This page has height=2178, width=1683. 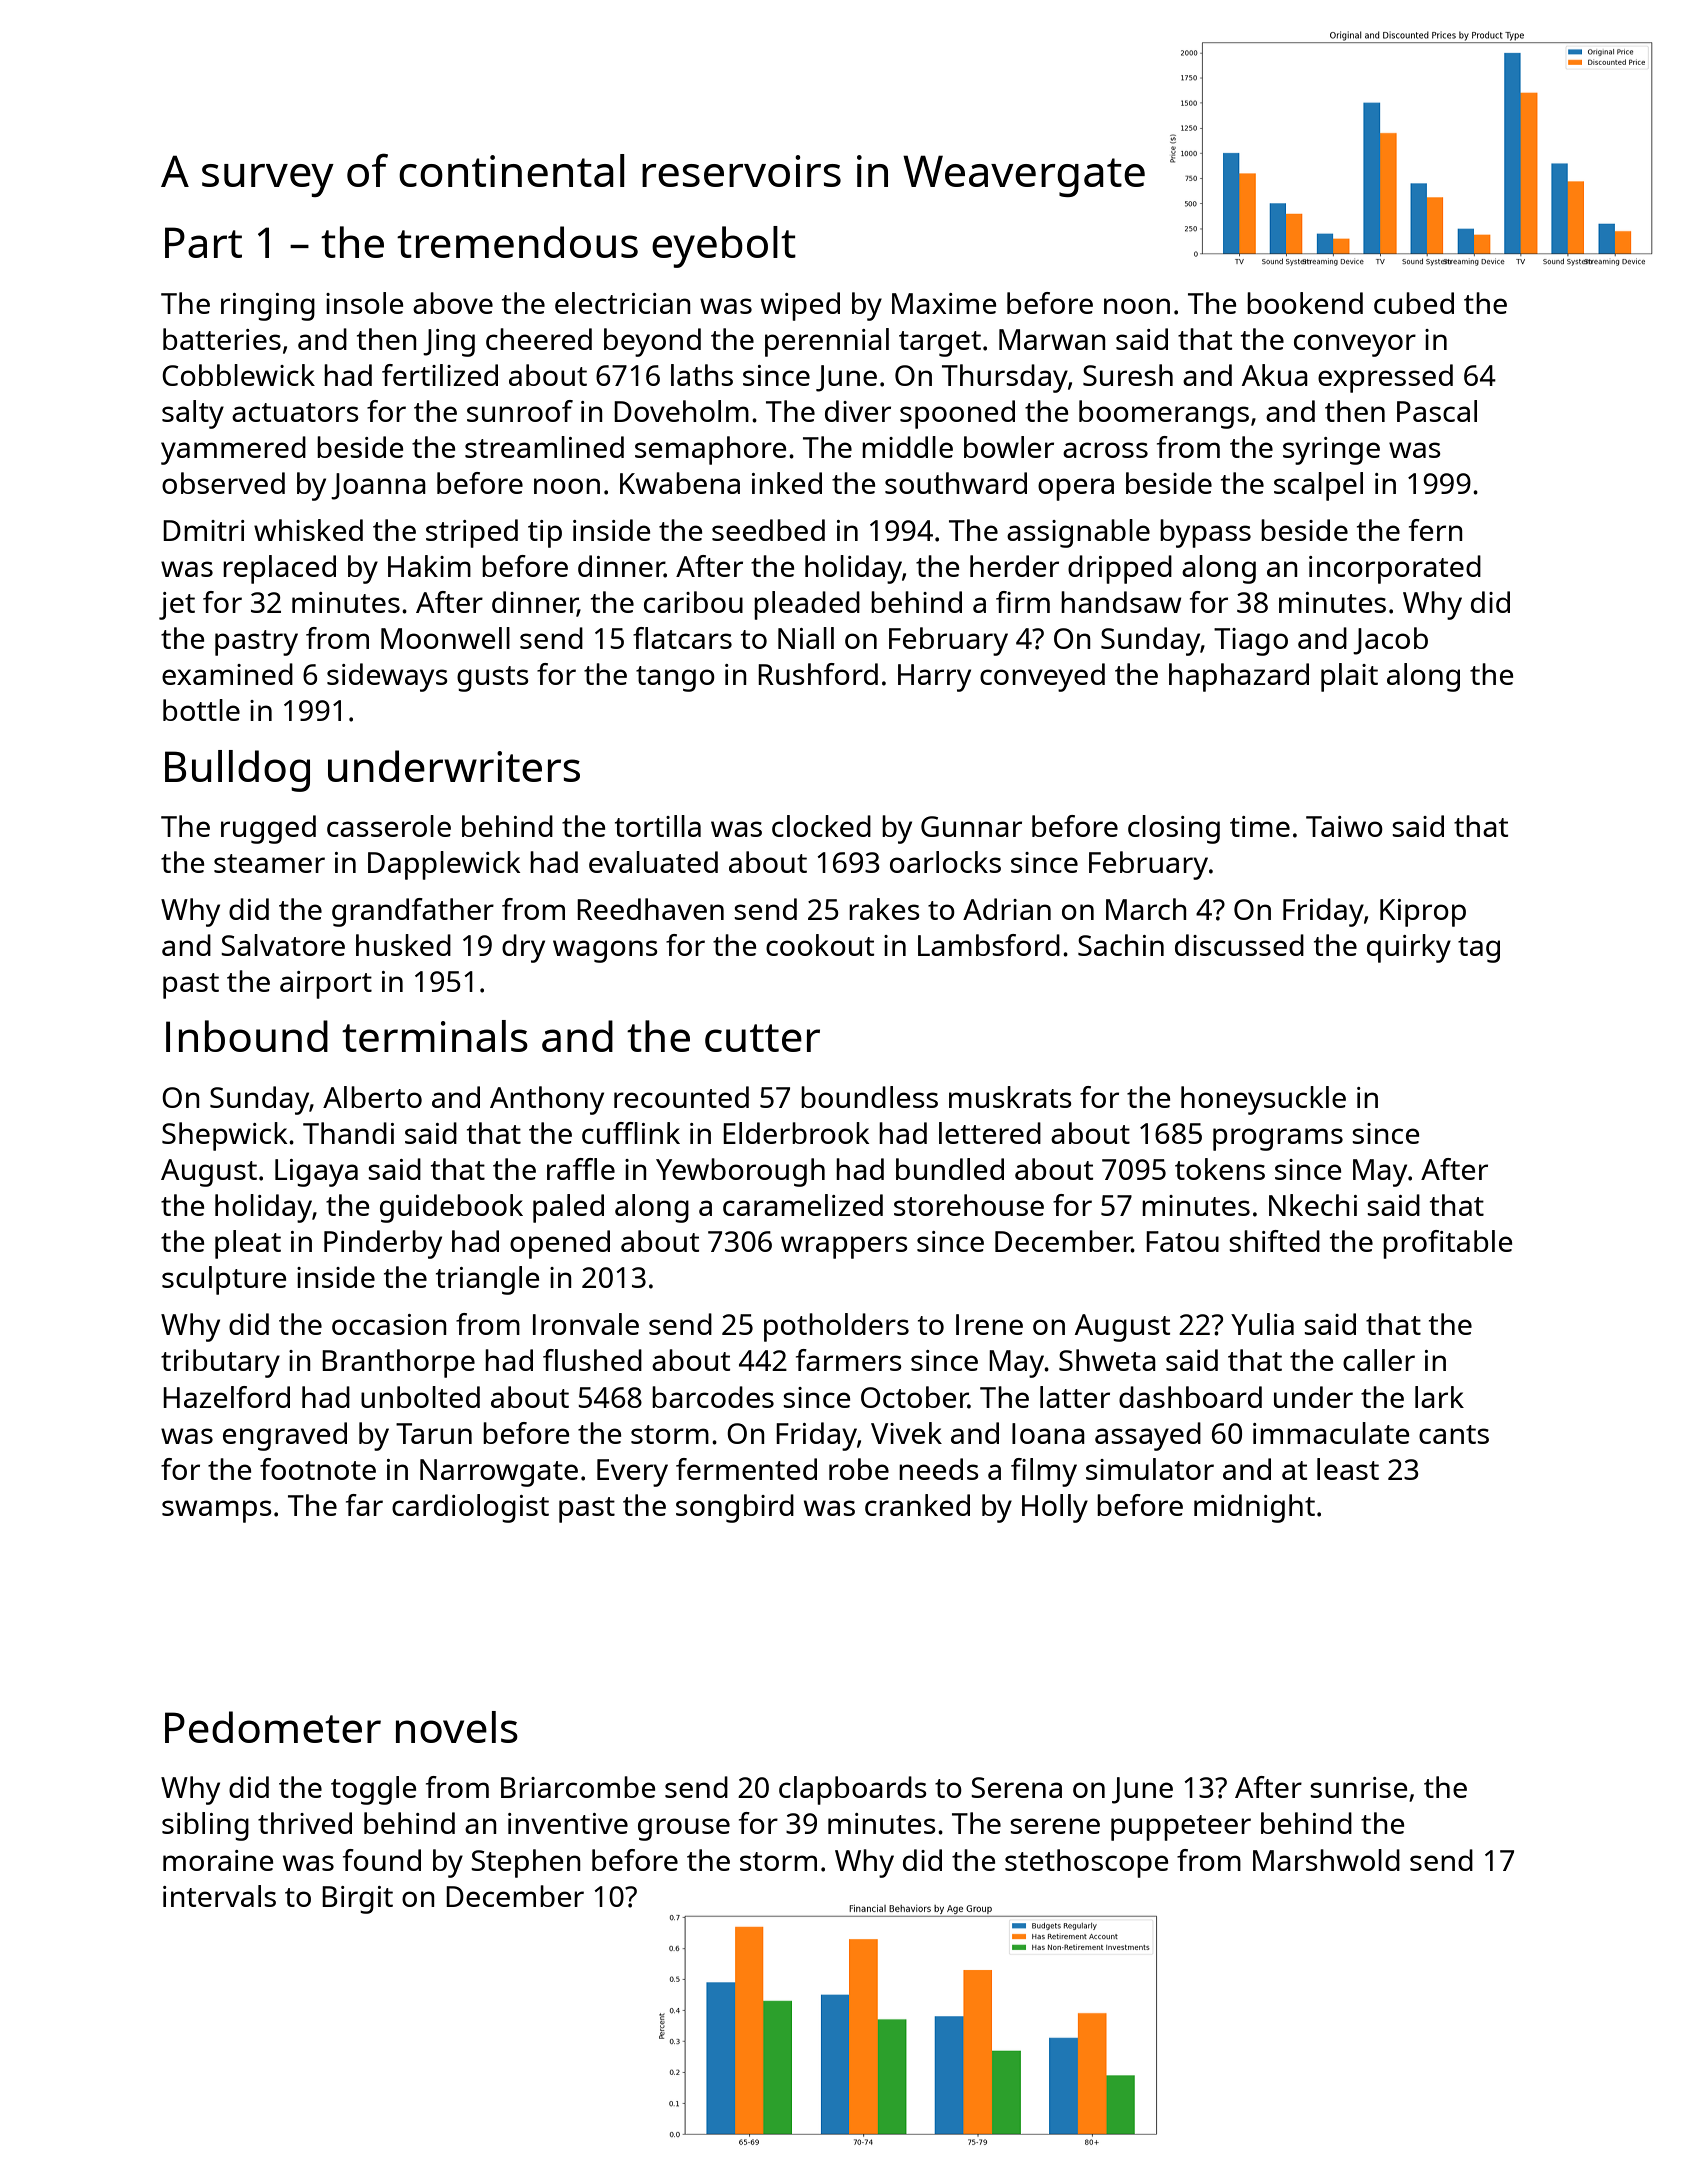 I want to click on swamps, so click(x=217, y=1511).
